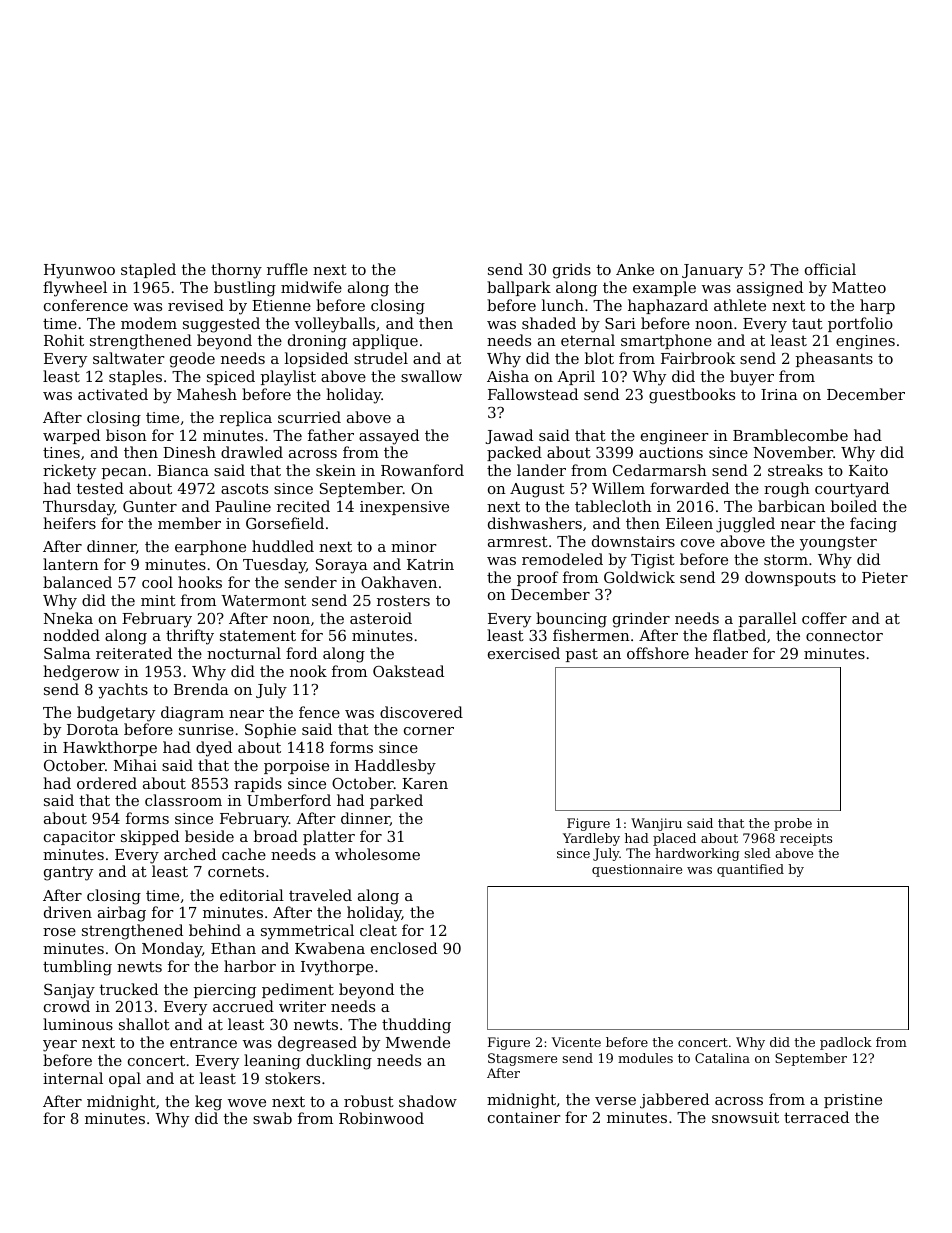  What do you see at coordinates (859, 287) in the page?
I see `Matteo` at bounding box center [859, 287].
